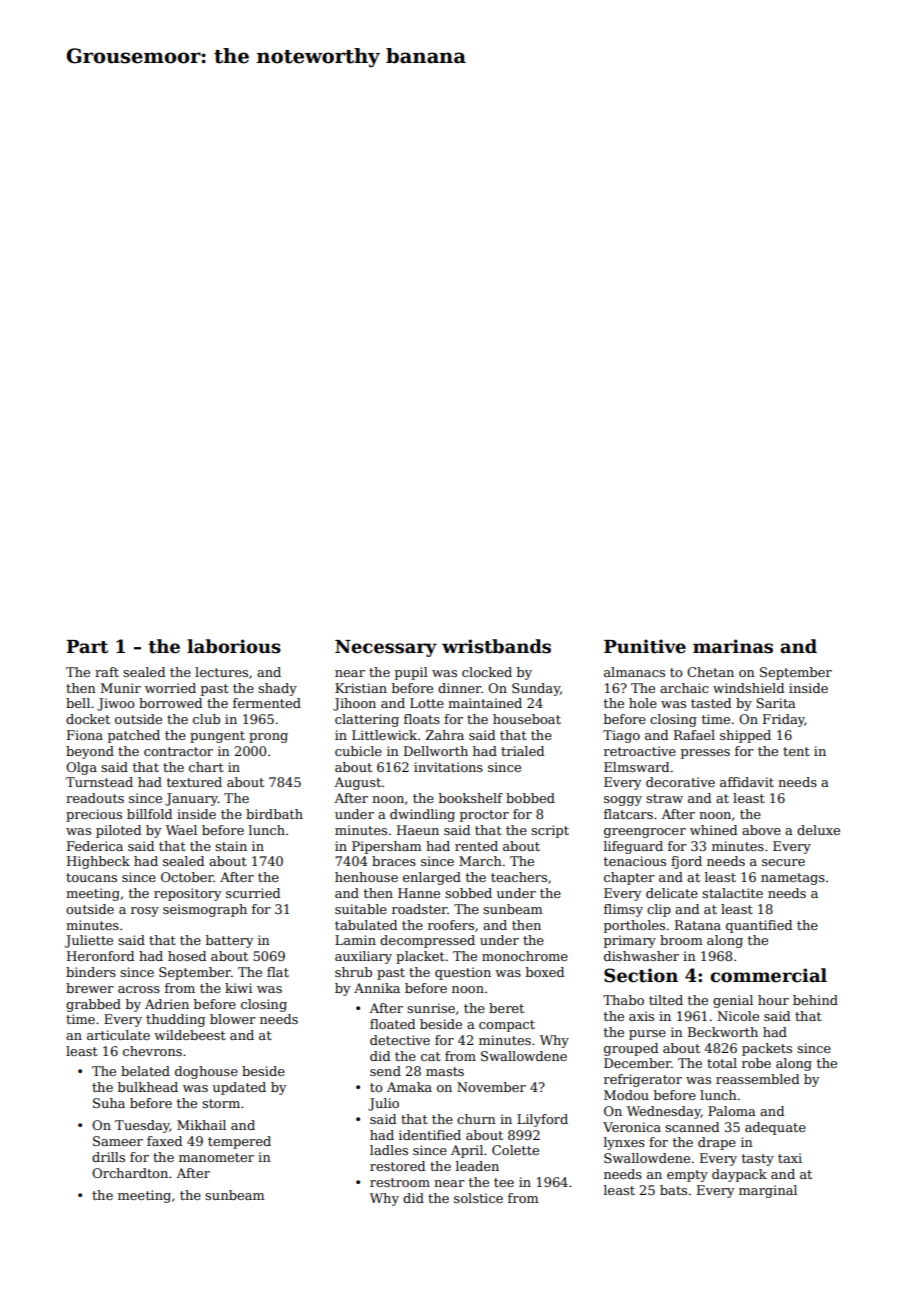 The image size is (908, 1316). What do you see at coordinates (626, 1095) in the image?
I see `Modou` at bounding box center [626, 1095].
